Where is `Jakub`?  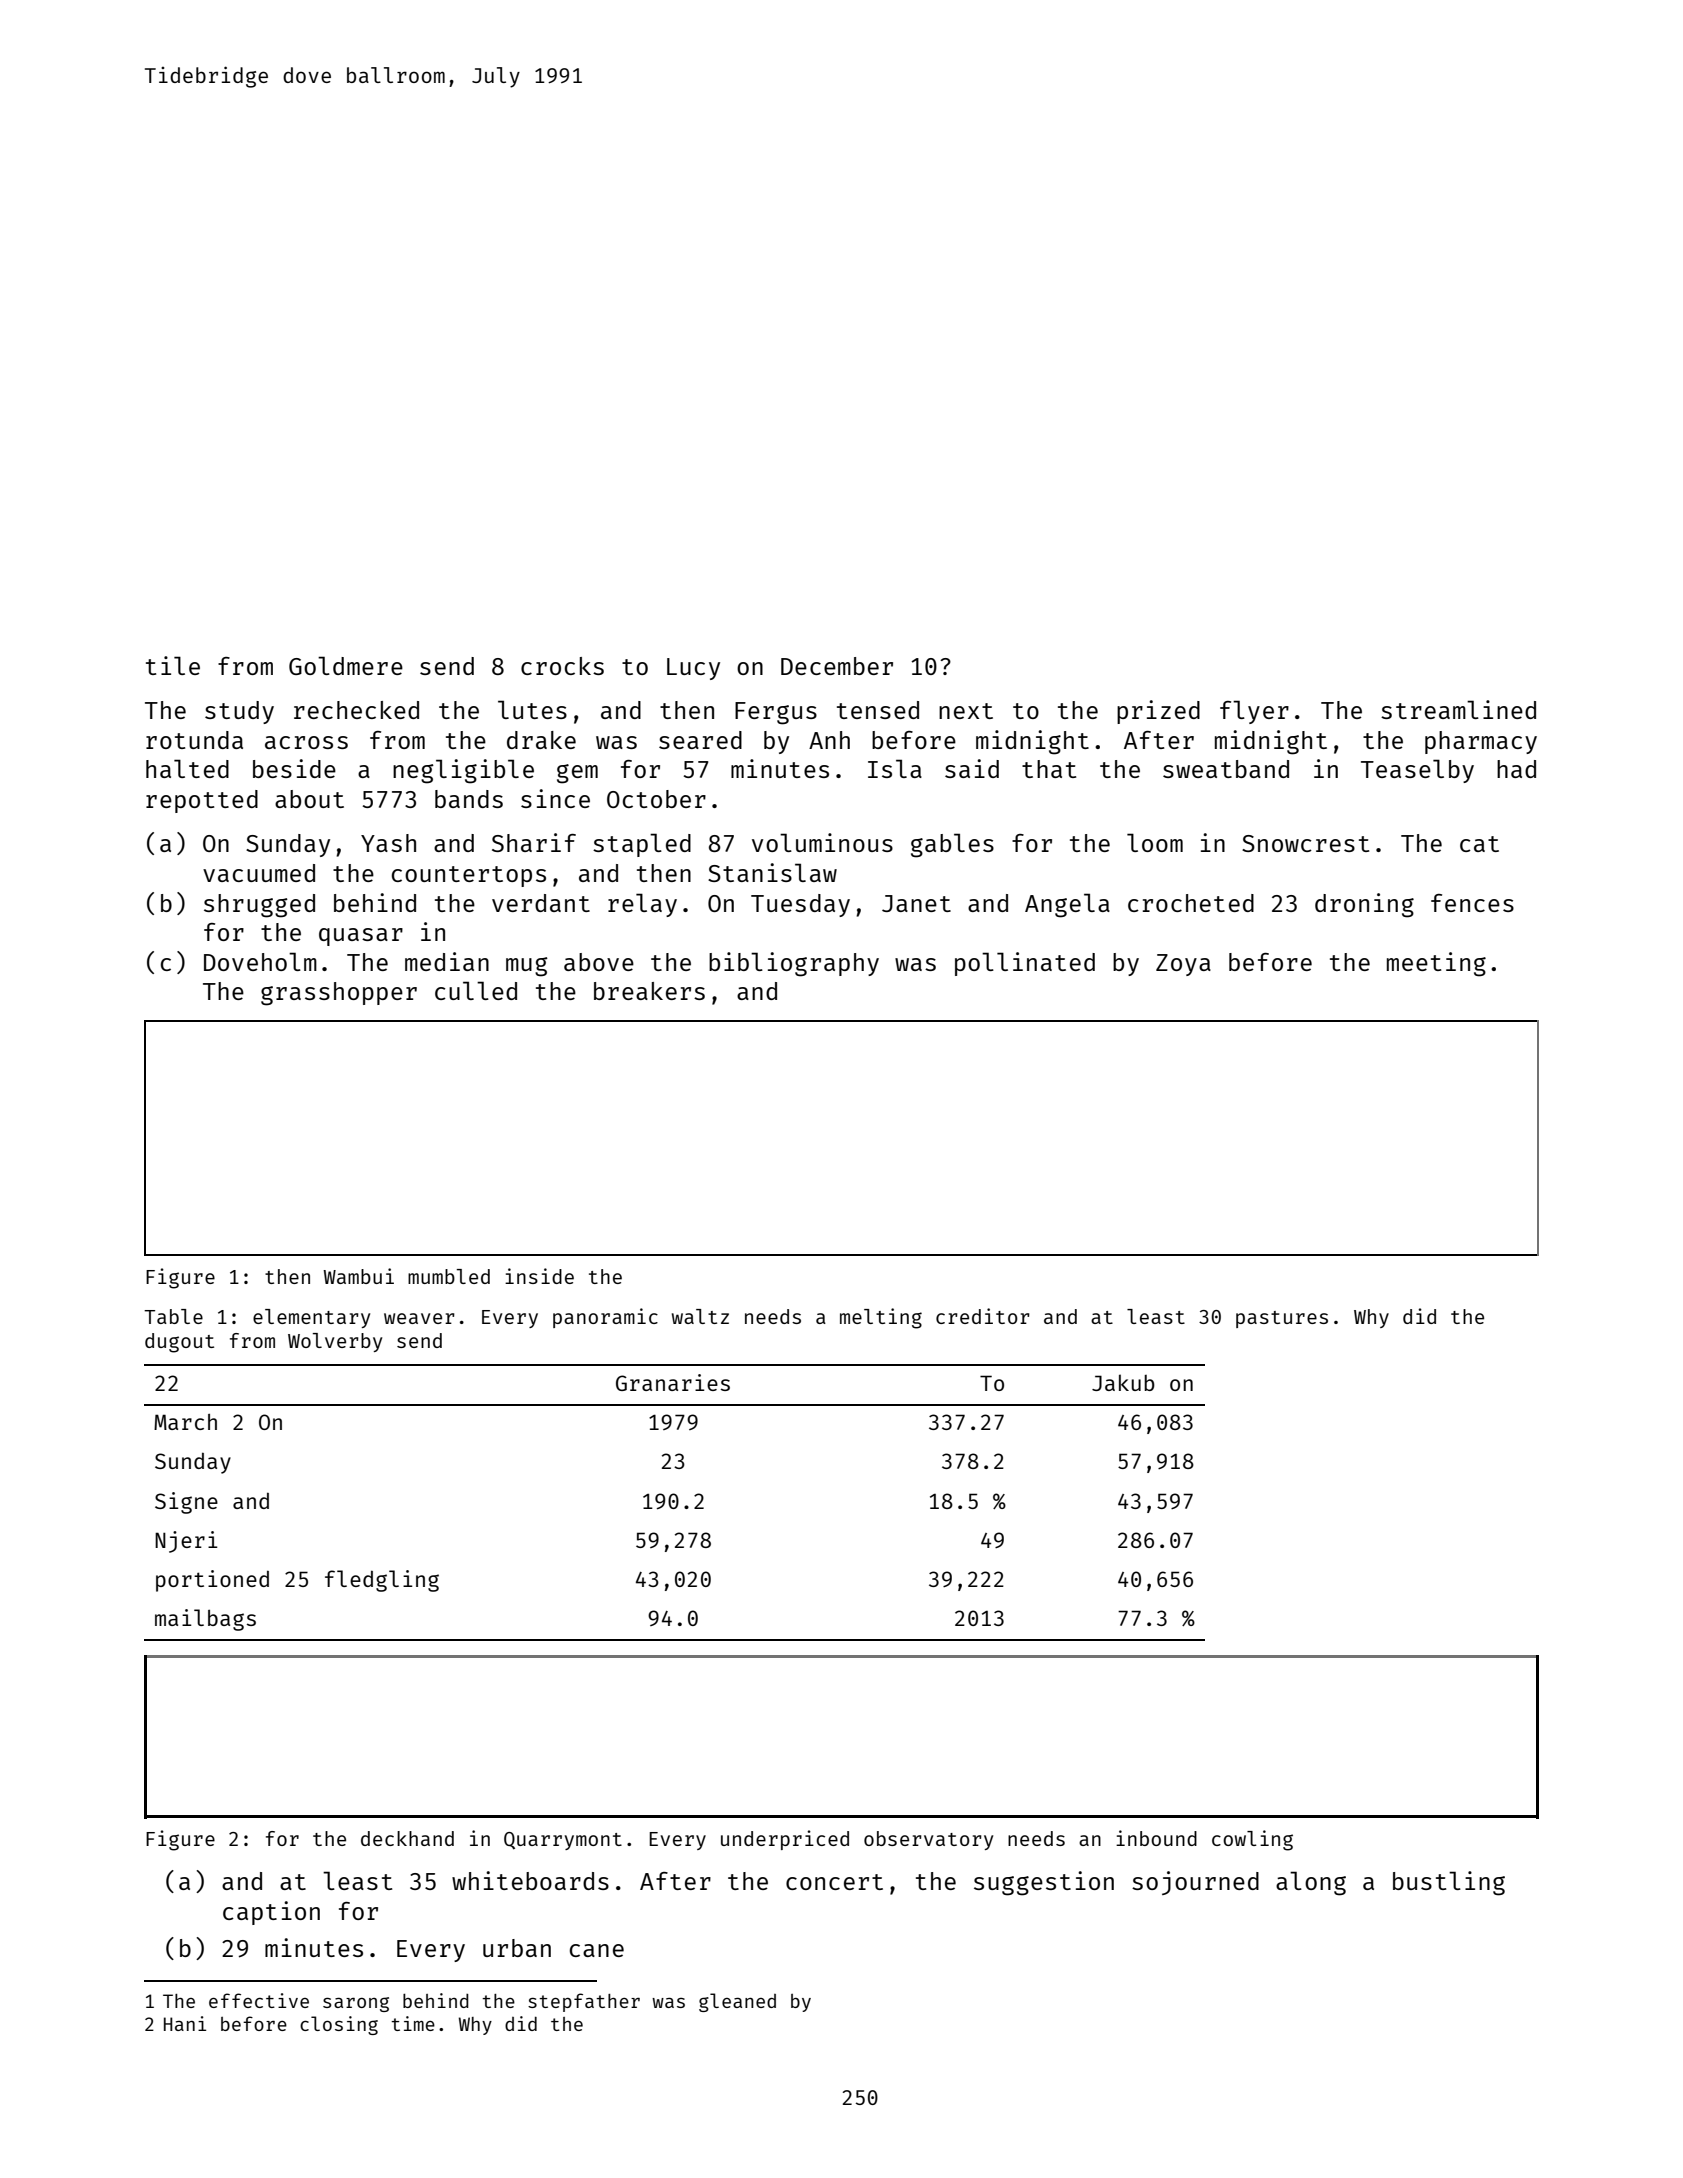
Jakub is located at coordinates (1123, 1382).
